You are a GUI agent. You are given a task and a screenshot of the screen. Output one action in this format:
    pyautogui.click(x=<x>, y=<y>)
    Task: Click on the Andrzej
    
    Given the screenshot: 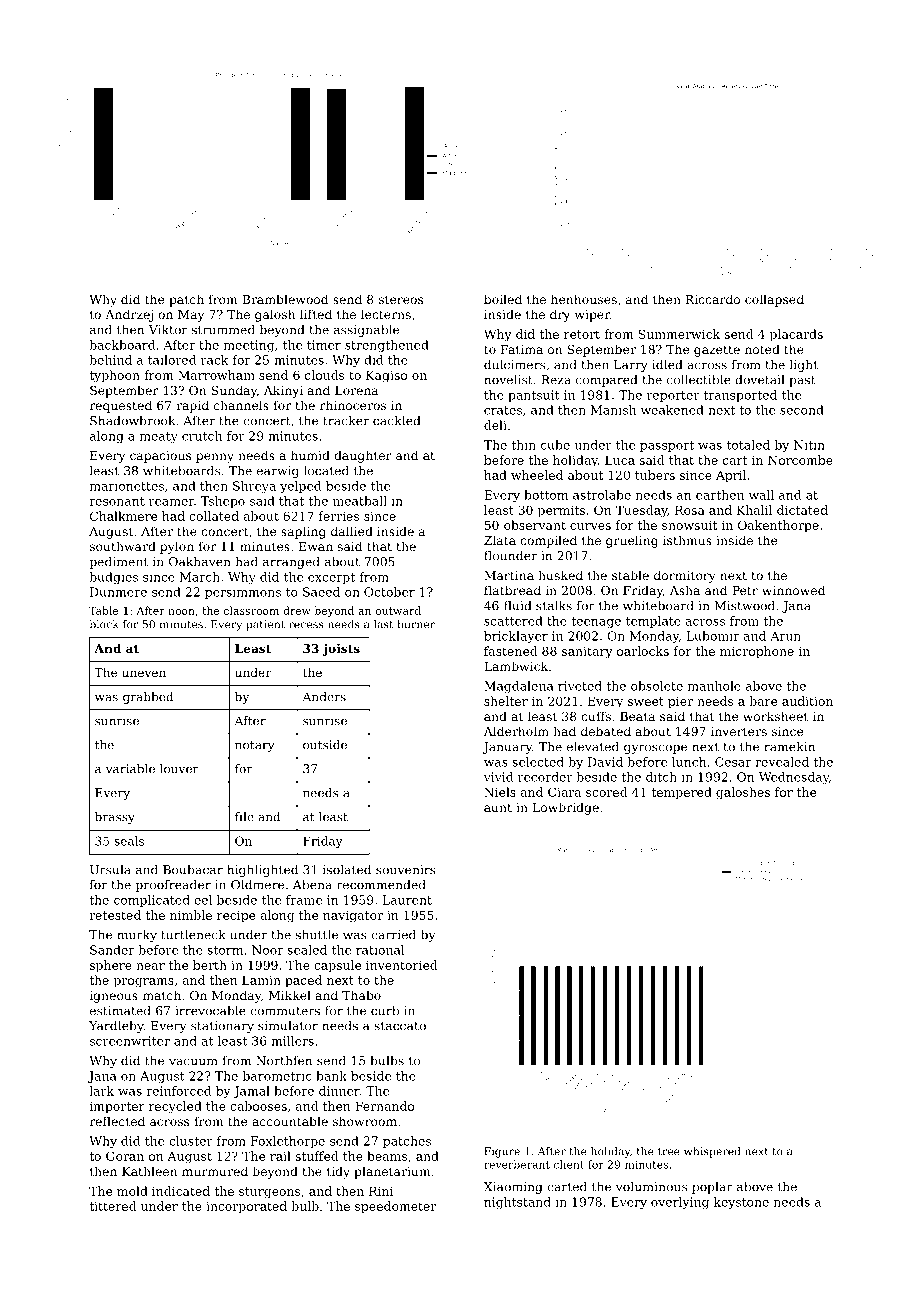 What is the action you would take?
    pyautogui.click(x=129, y=315)
